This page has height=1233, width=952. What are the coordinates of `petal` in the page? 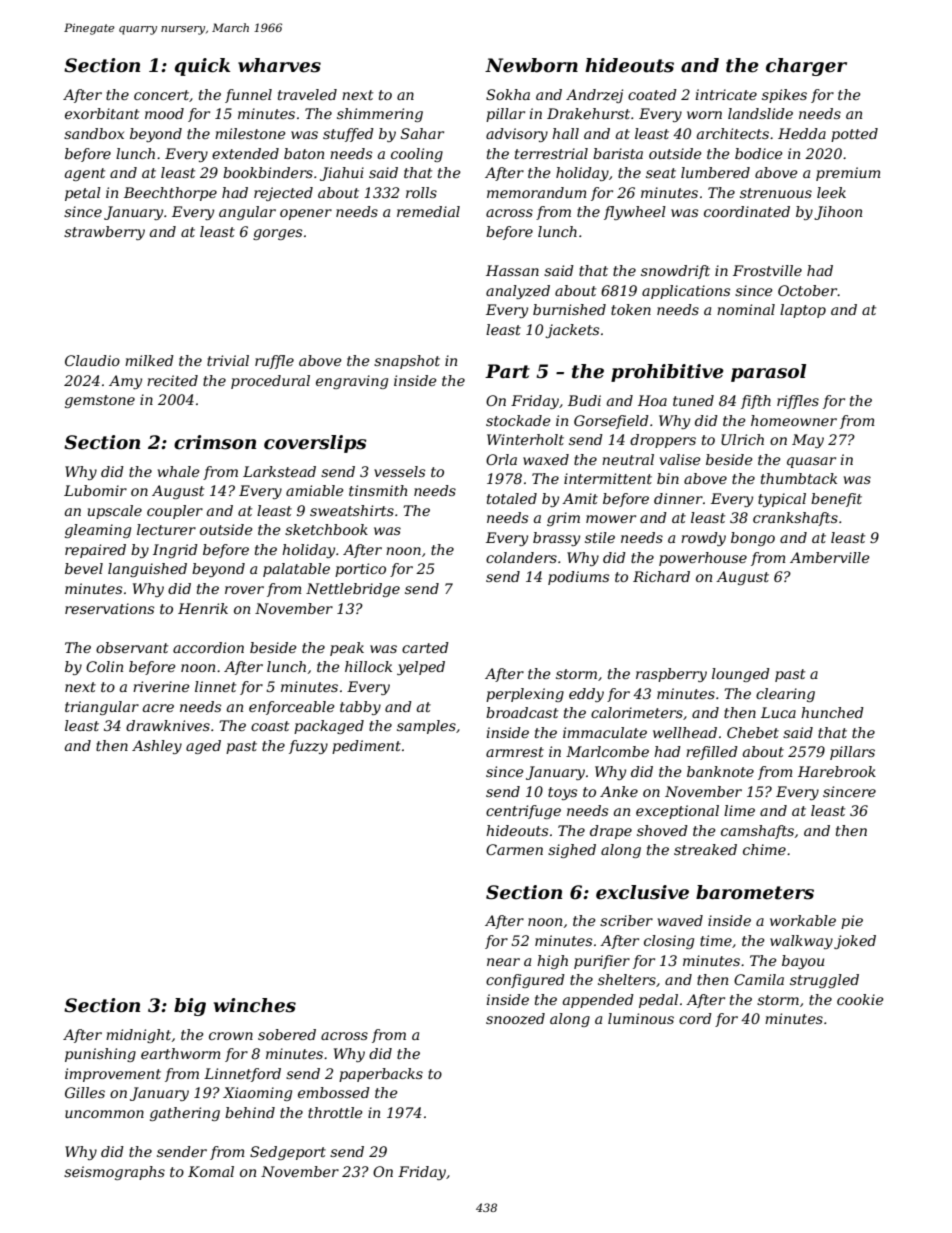 It's located at (83, 194).
